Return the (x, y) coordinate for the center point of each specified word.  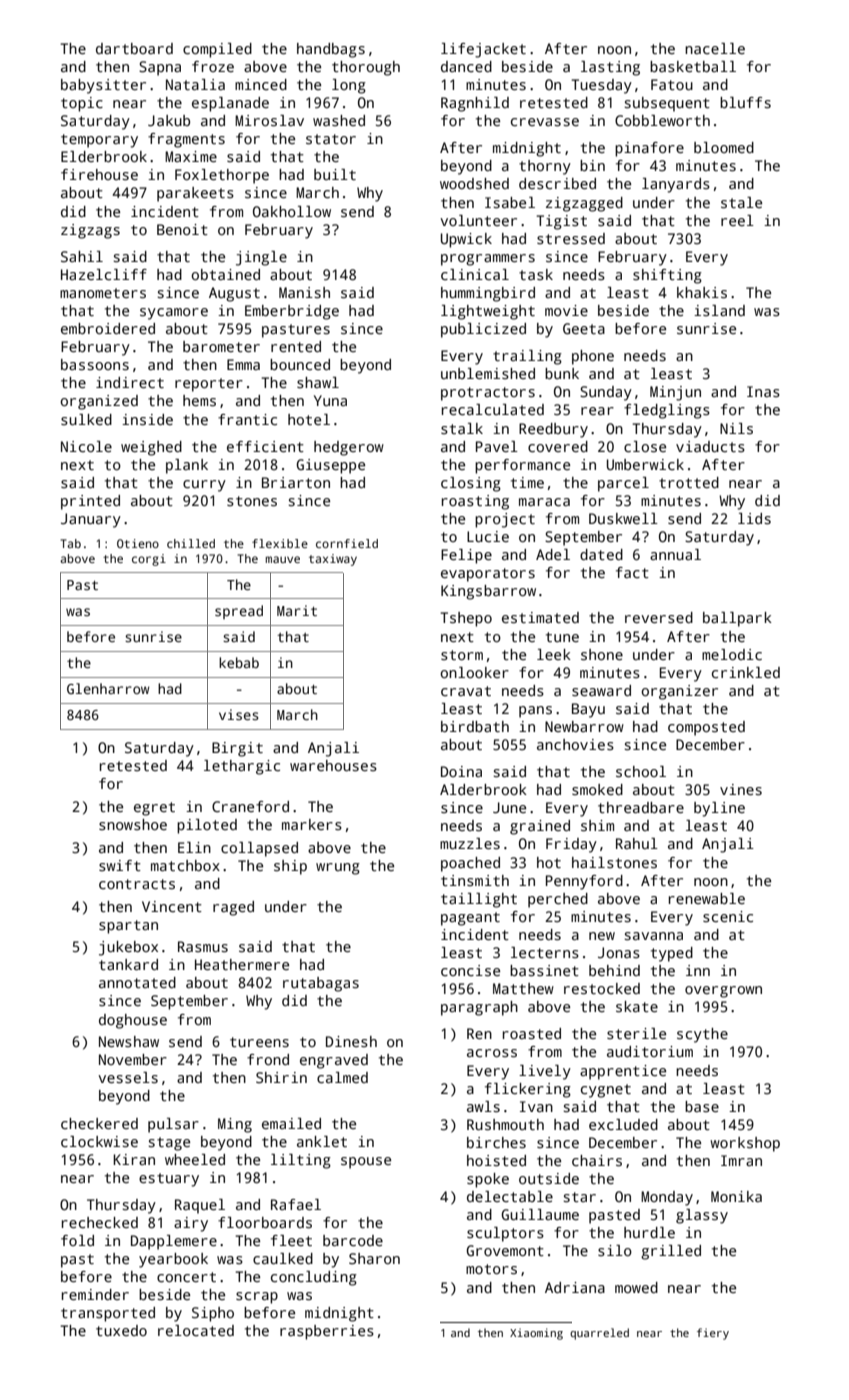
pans (535, 712)
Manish (304, 292)
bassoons (95, 364)
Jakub (169, 120)
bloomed (724, 147)
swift (120, 865)
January (91, 520)
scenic (728, 916)
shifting (667, 276)
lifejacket (483, 50)
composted (706, 728)
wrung (338, 869)
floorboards (265, 1222)
